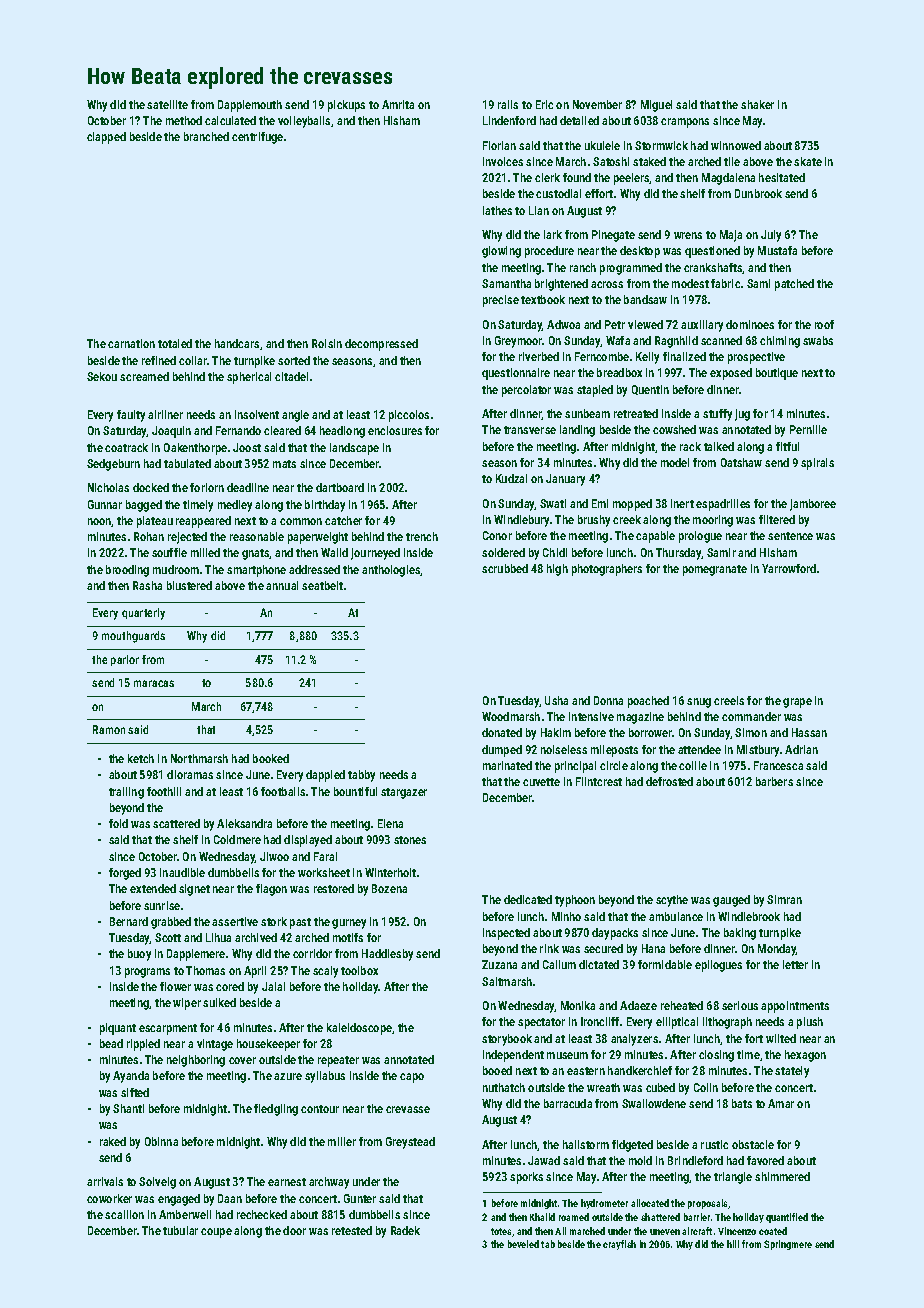  Describe the element at coordinates (271, 758) in the screenshot. I see `booked` at that location.
